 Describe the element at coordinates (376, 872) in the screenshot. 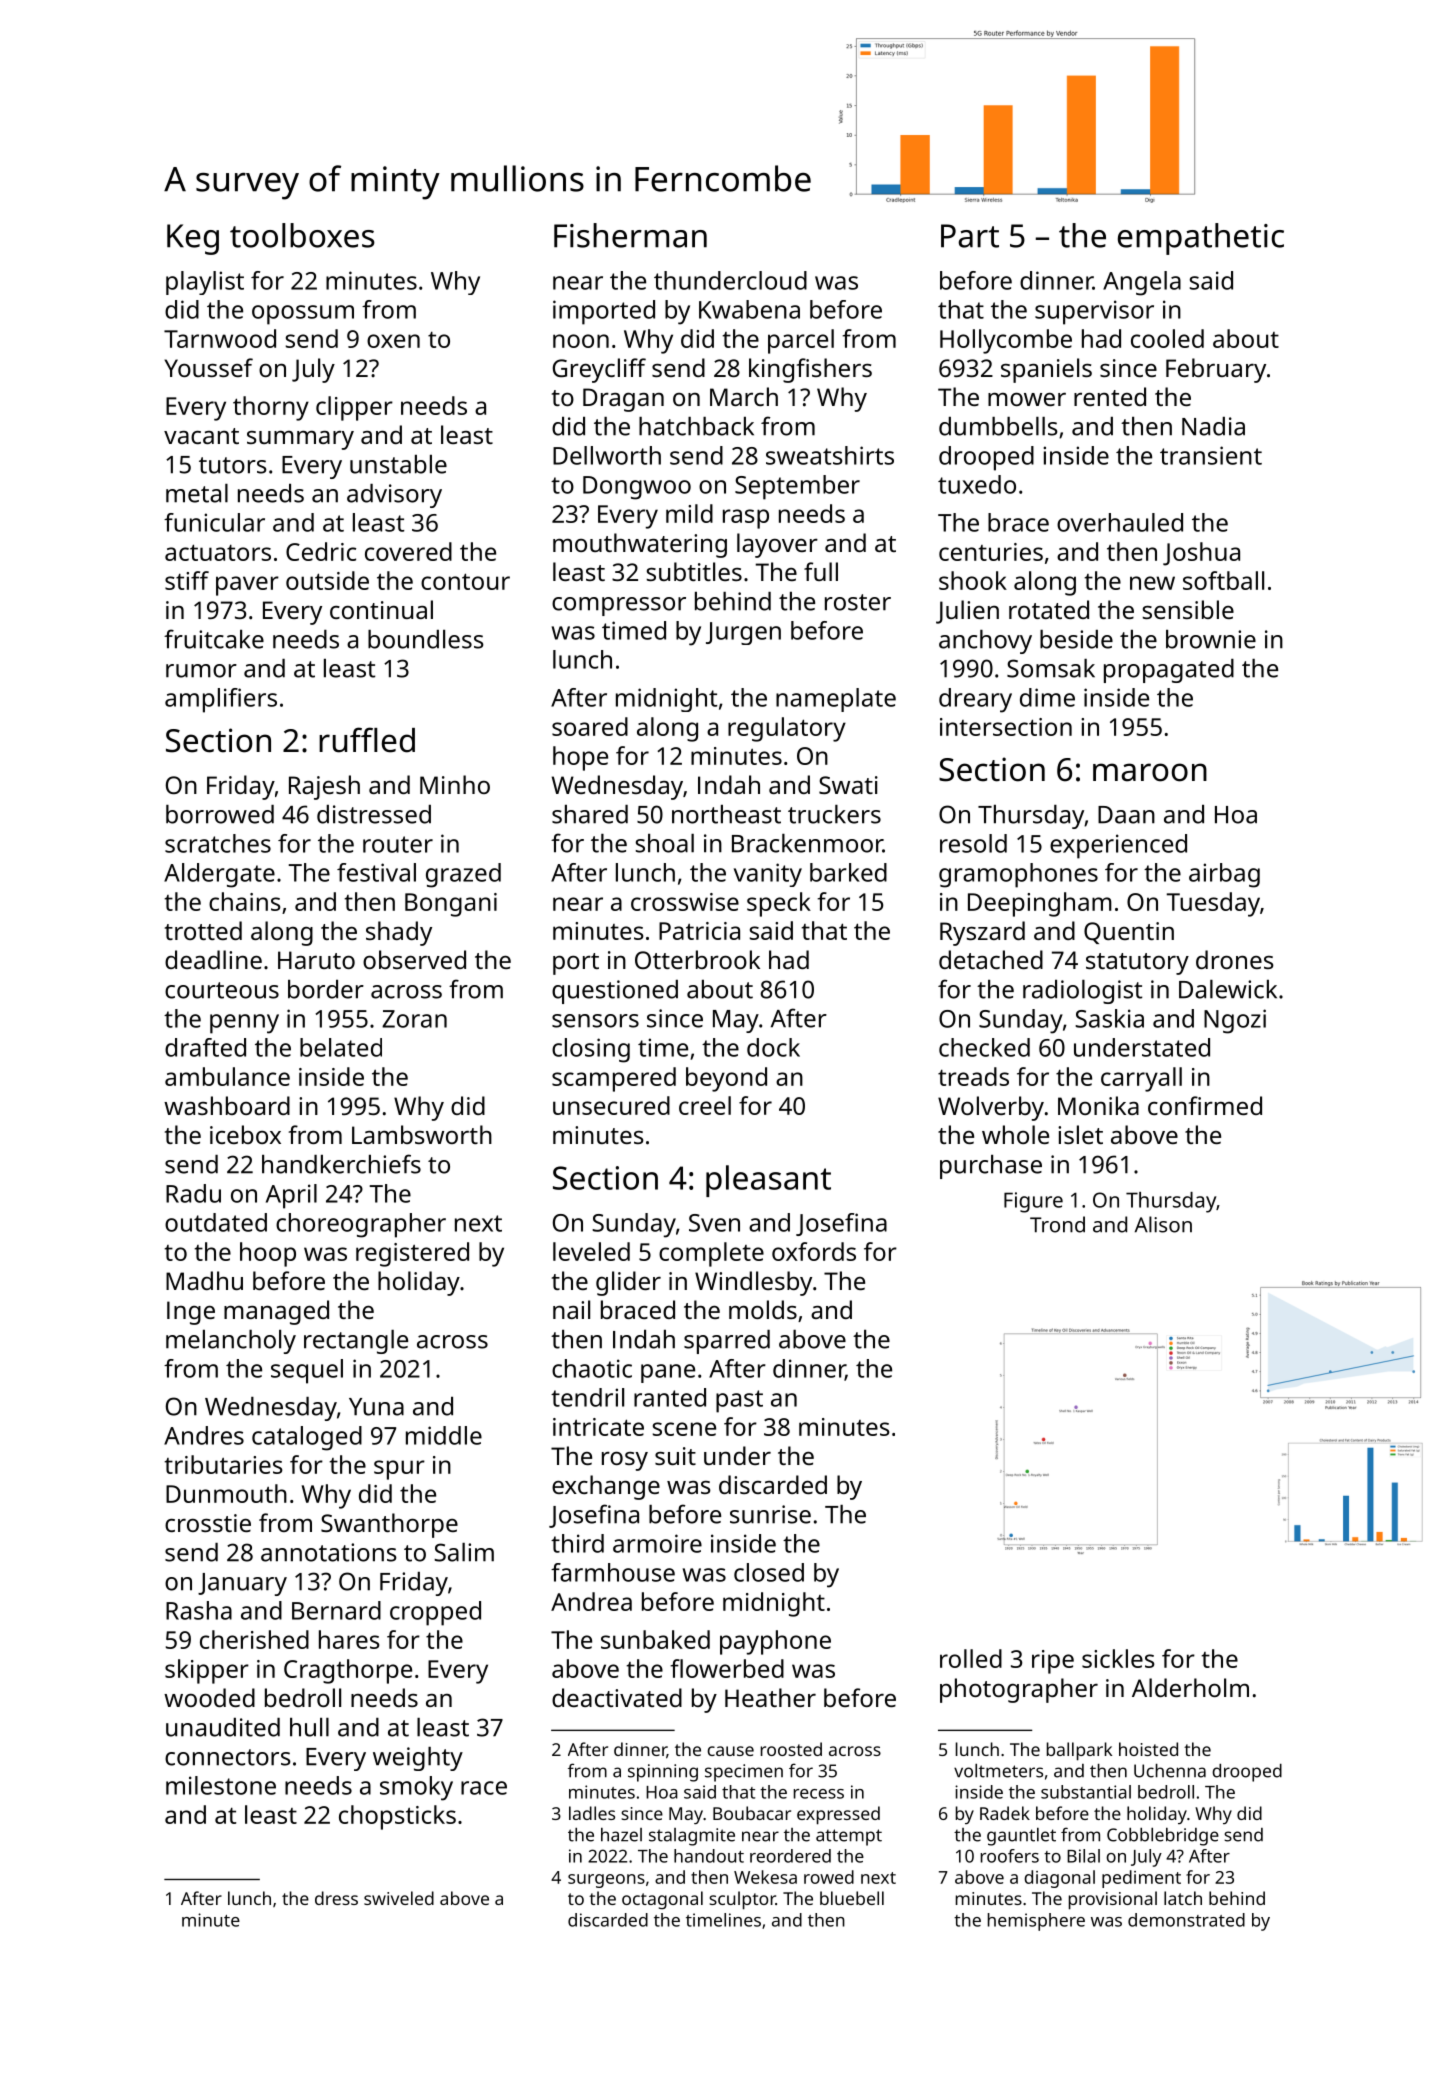

I see `festival` at that location.
